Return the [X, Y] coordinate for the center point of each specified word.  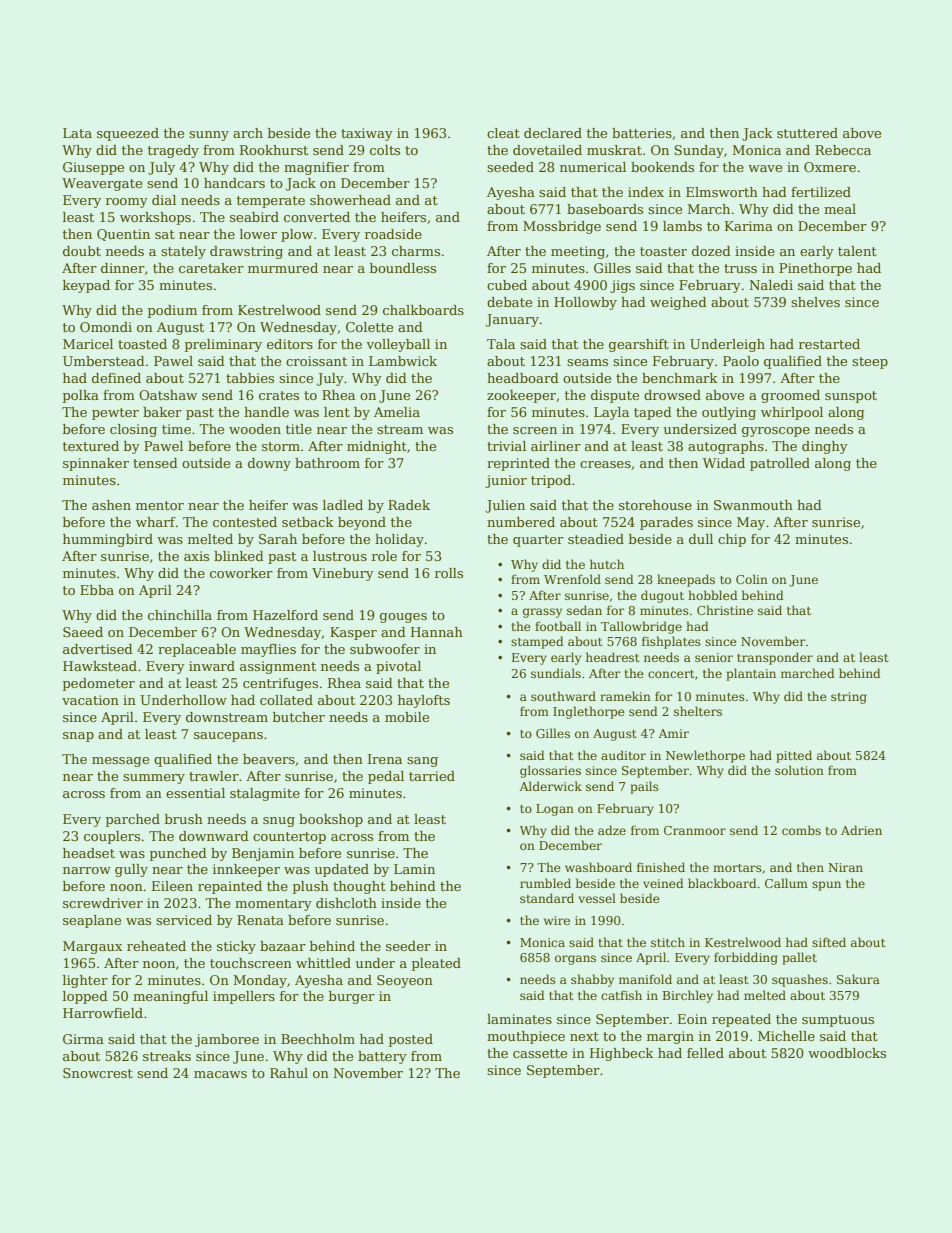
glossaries [550, 771]
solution [799, 770]
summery [154, 779]
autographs [726, 447]
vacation [90, 700]
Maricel [88, 344]
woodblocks [847, 1053]
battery [382, 1057]
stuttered [807, 133]
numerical [593, 167]
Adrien [861, 830]
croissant [316, 361]
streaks [167, 1056]
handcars [234, 183]
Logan [555, 810]
